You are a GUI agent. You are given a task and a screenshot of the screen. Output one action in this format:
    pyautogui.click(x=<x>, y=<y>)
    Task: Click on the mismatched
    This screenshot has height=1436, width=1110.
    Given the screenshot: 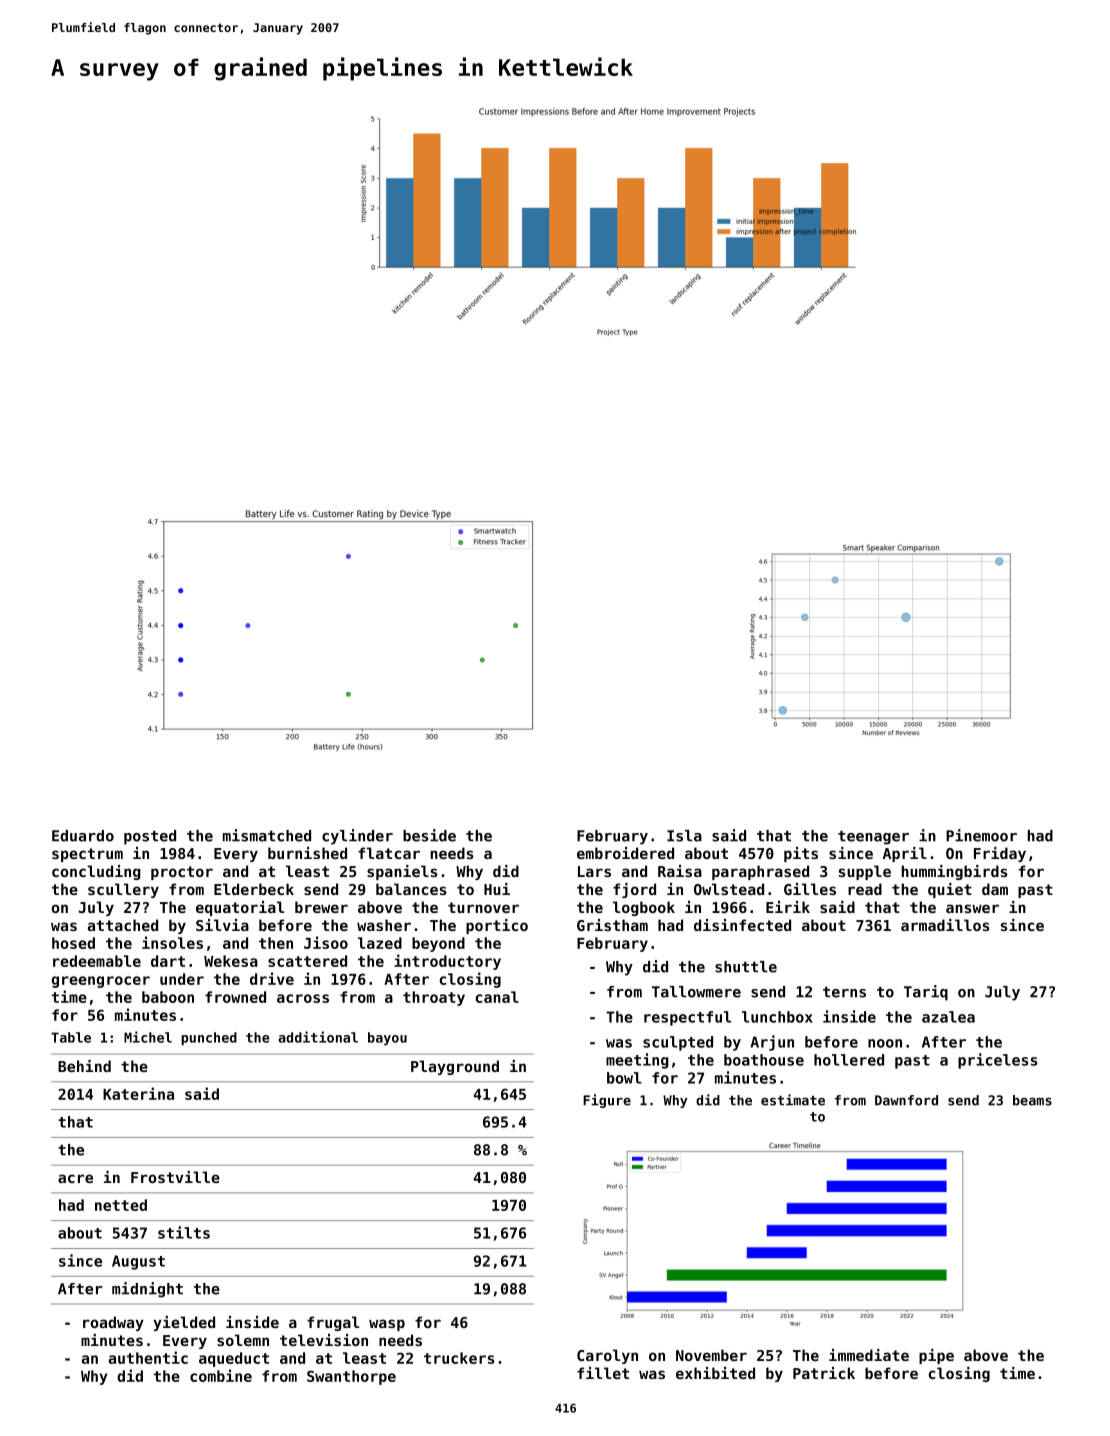 What is the action you would take?
    pyautogui.click(x=267, y=835)
